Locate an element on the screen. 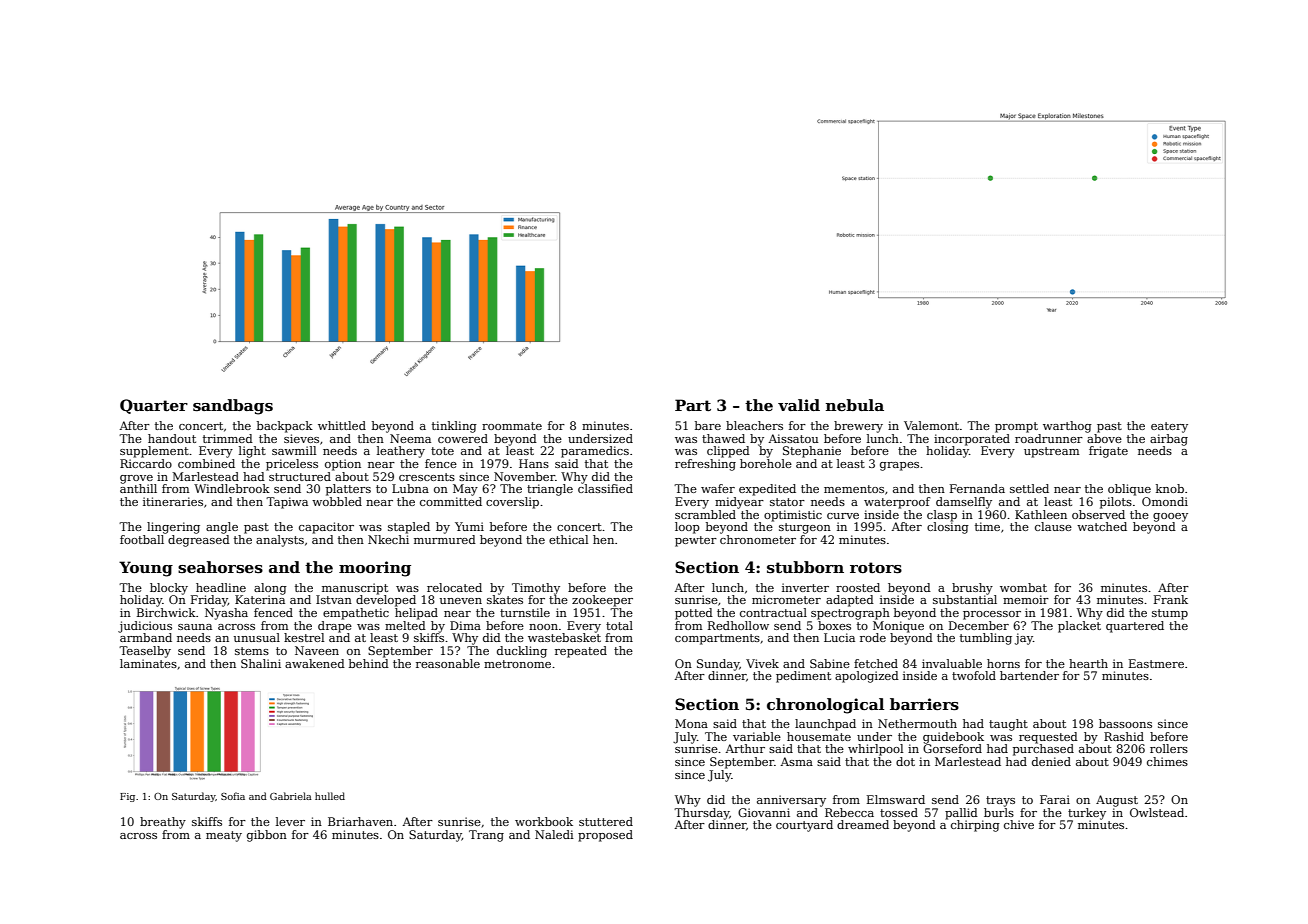  oblique is located at coordinates (1129, 490).
